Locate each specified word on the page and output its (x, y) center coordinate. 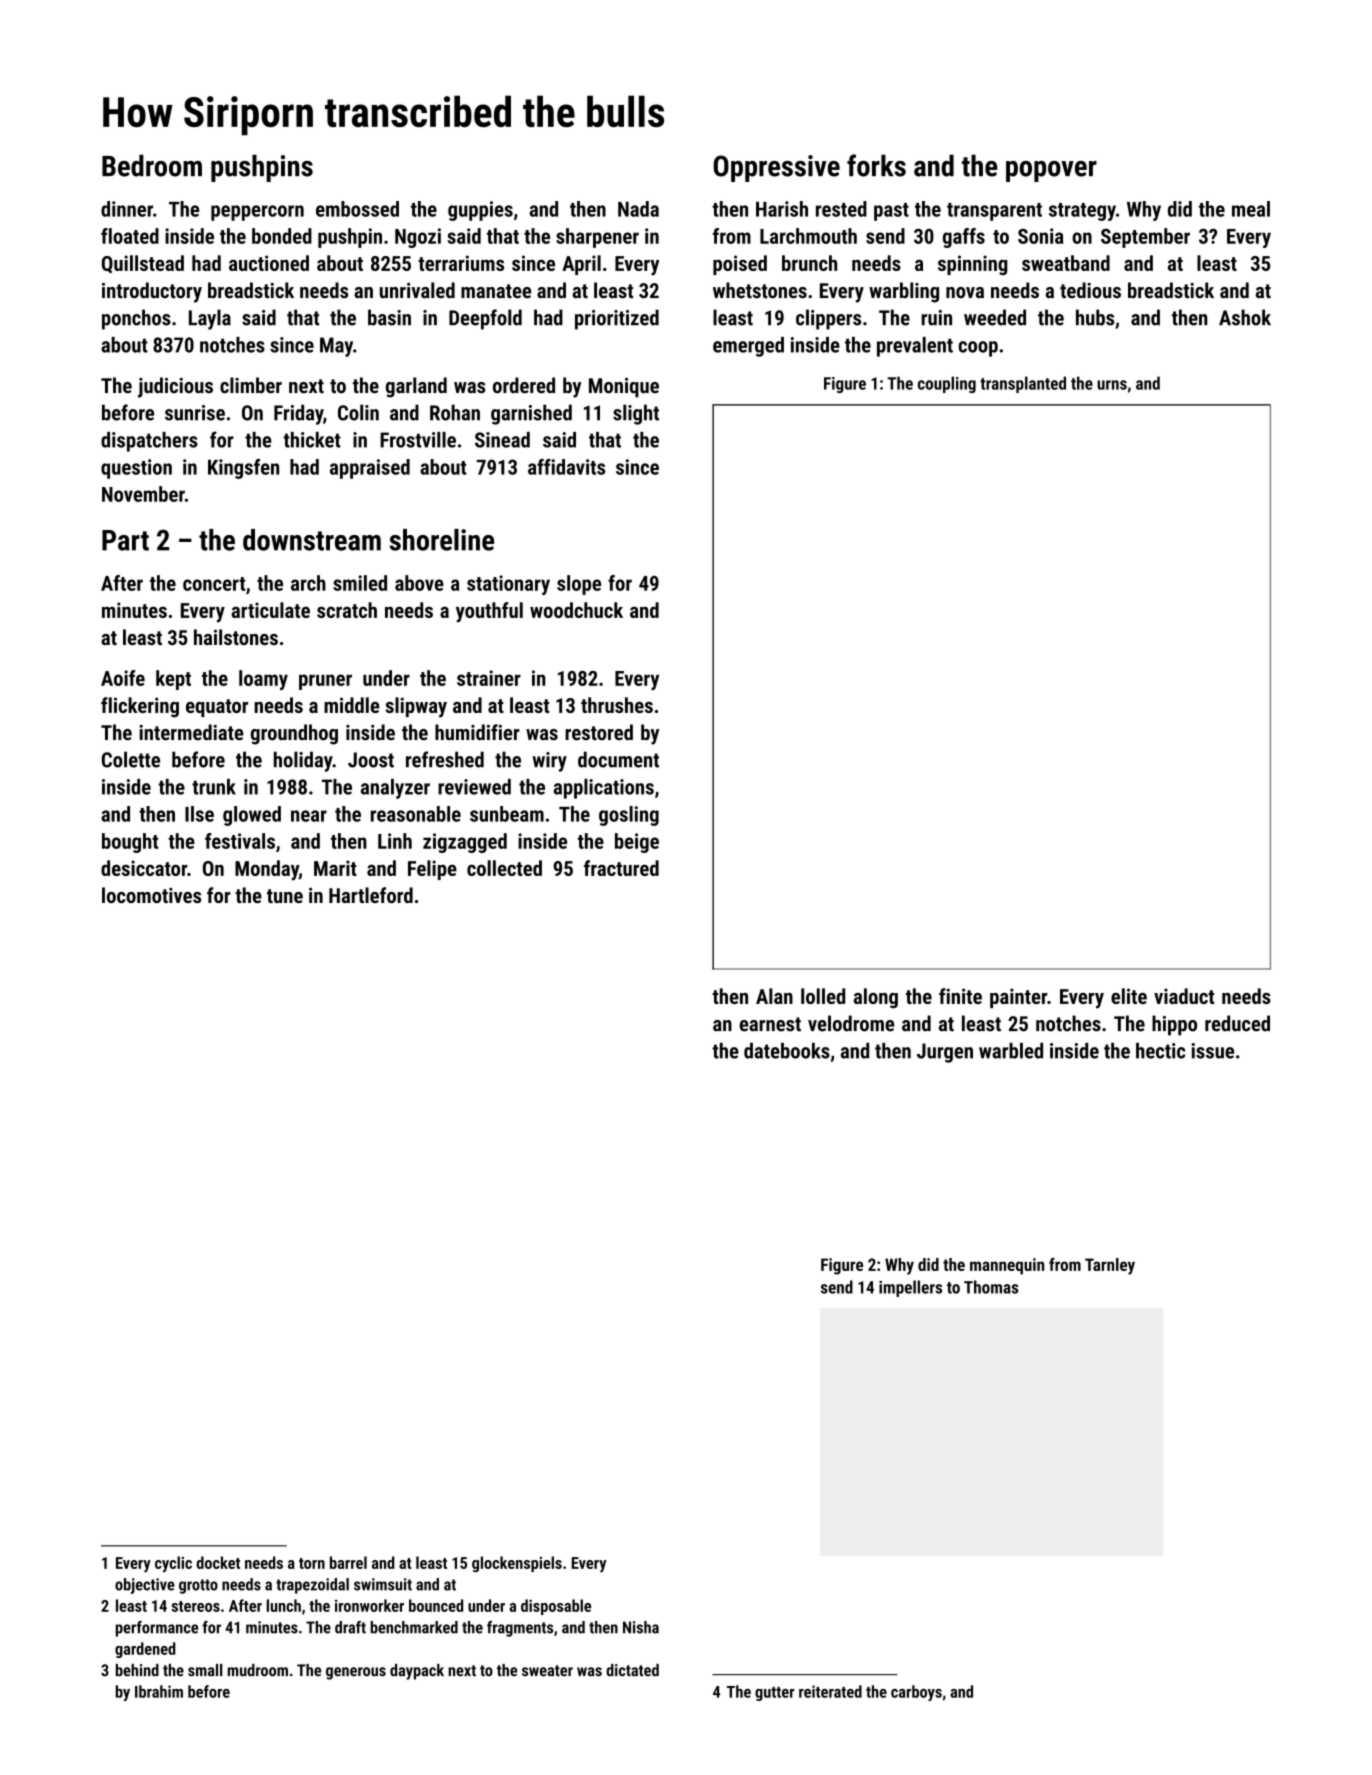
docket (218, 1562)
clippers (828, 319)
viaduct (1184, 996)
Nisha (641, 1627)
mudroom (258, 1670)
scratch (347, 610)
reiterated (830, 1691)
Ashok (1245, 317)
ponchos (136, 319)
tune (285, 896)
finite (960, 996)
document (618, 759)
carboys (916, 1693)
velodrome (851, 1023)
